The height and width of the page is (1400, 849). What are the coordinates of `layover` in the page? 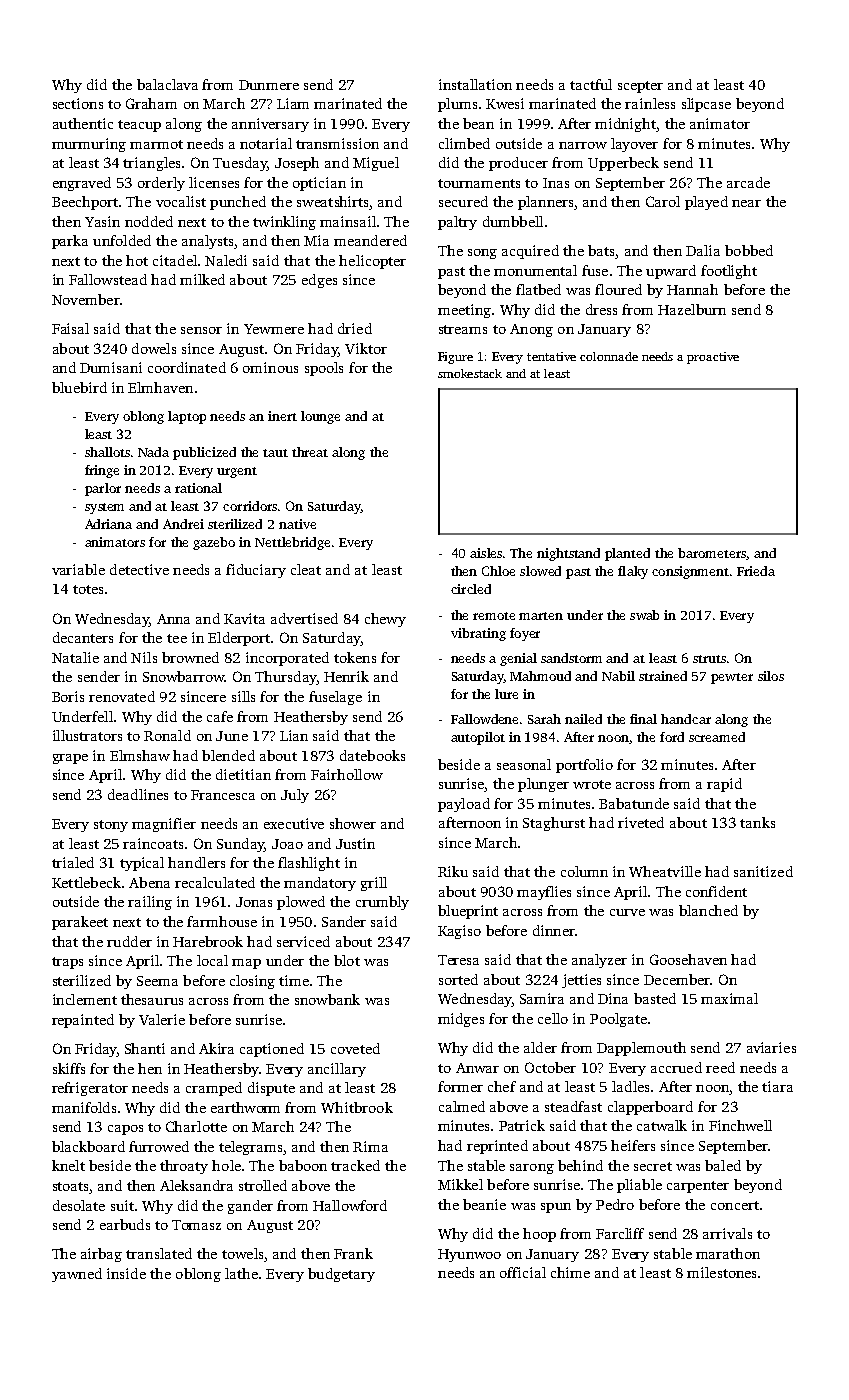 It's located at (634, 145).
